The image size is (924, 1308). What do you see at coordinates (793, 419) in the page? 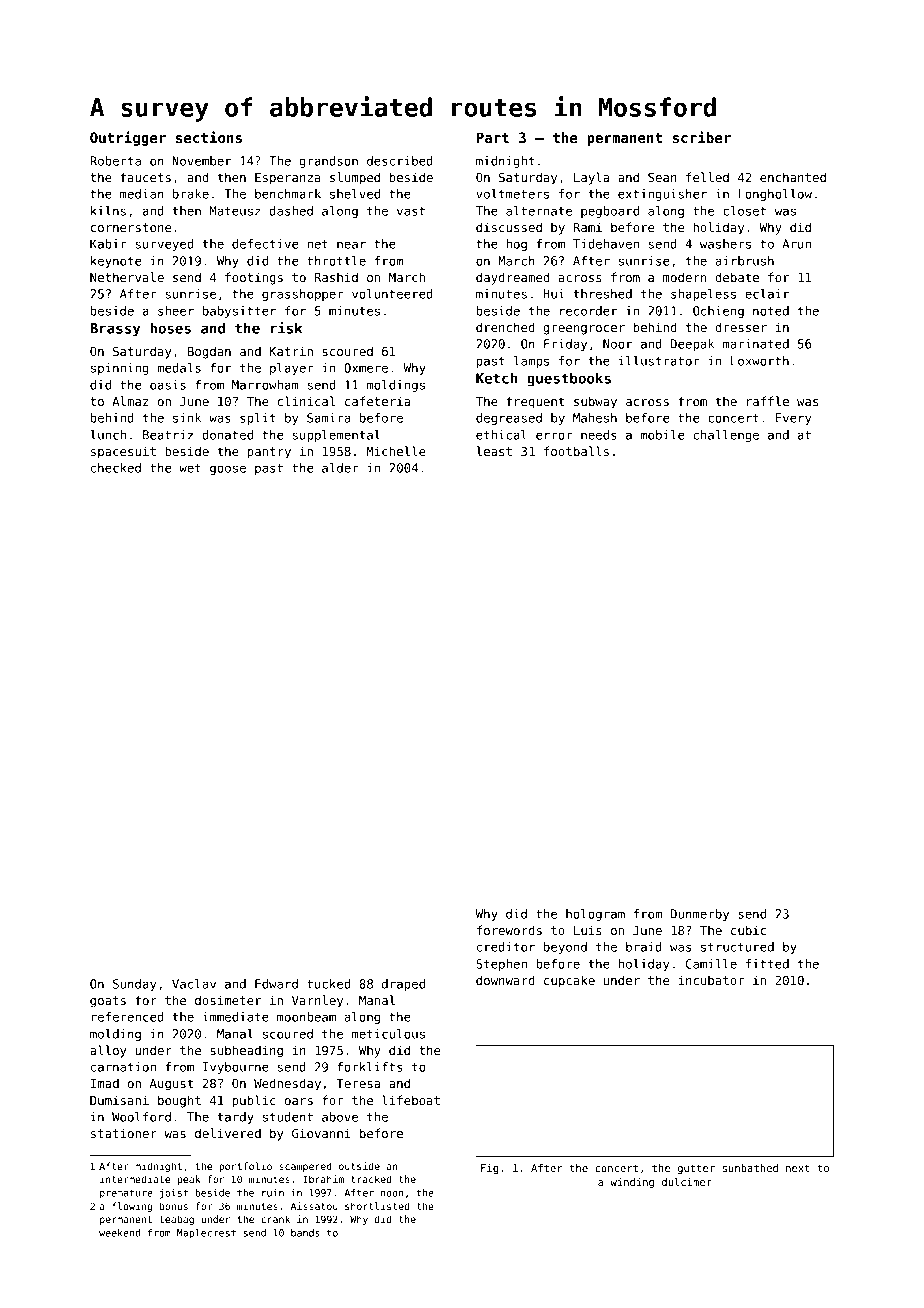
I see `Every` at bounding box center [793, 419].
